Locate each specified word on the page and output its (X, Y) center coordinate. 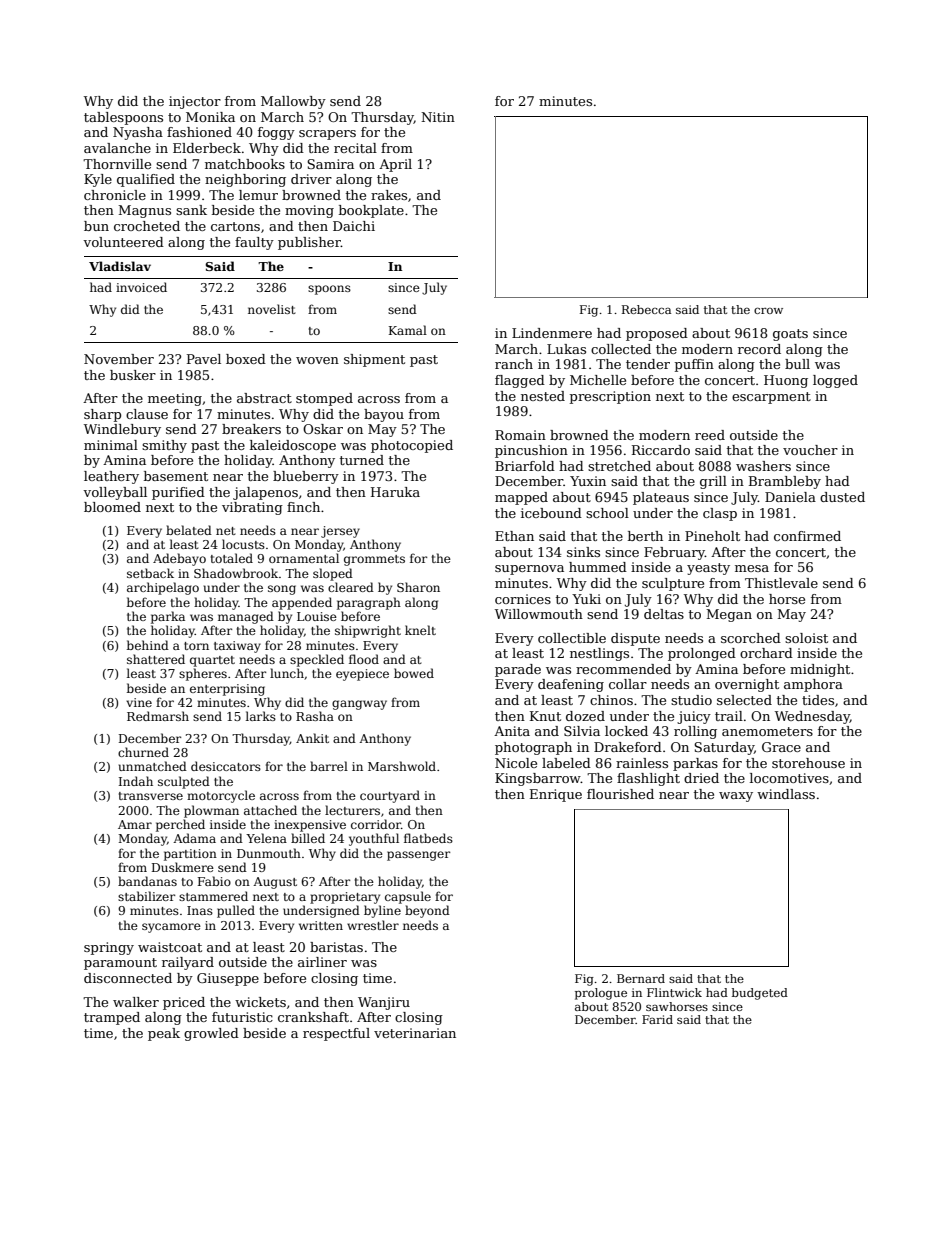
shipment (374, 360)
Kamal (408, 330)
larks (261, 716)
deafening (571, 685)
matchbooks (245, 164)
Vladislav (120, 266)
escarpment (771, 398)
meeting (175, 399)
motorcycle (221, 796)
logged (835, 381)
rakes (389, 195)
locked (626, 731)
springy (109, 948)
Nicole (516, 763)
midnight (820, 670)
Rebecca (646, 309)
